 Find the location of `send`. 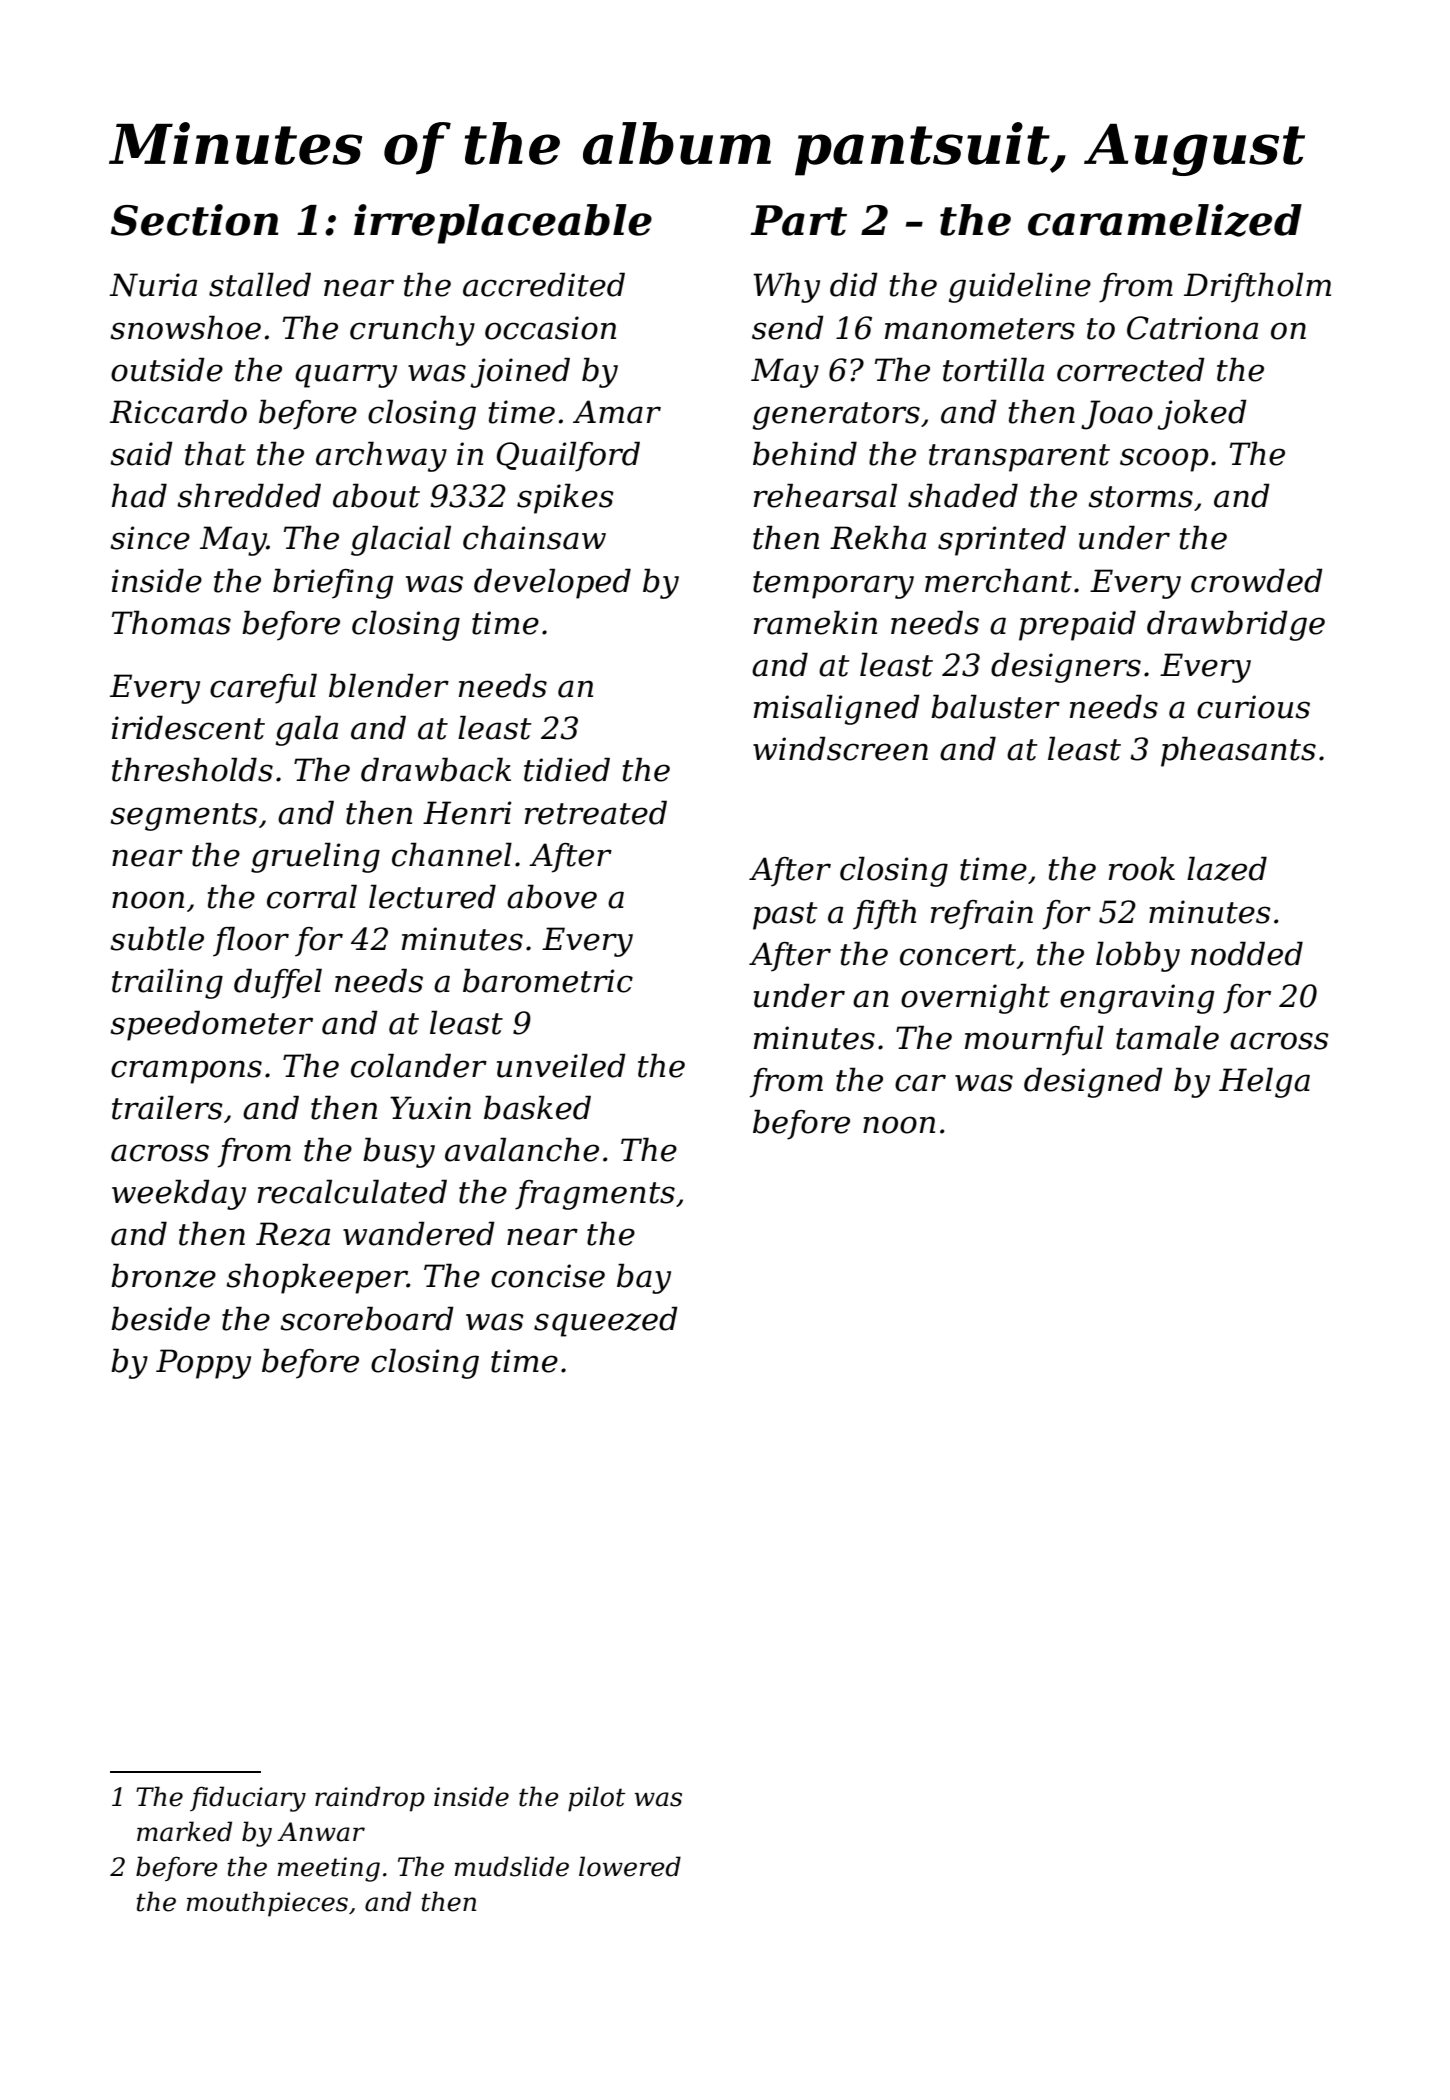

send is located at coordinates (788, 327).
